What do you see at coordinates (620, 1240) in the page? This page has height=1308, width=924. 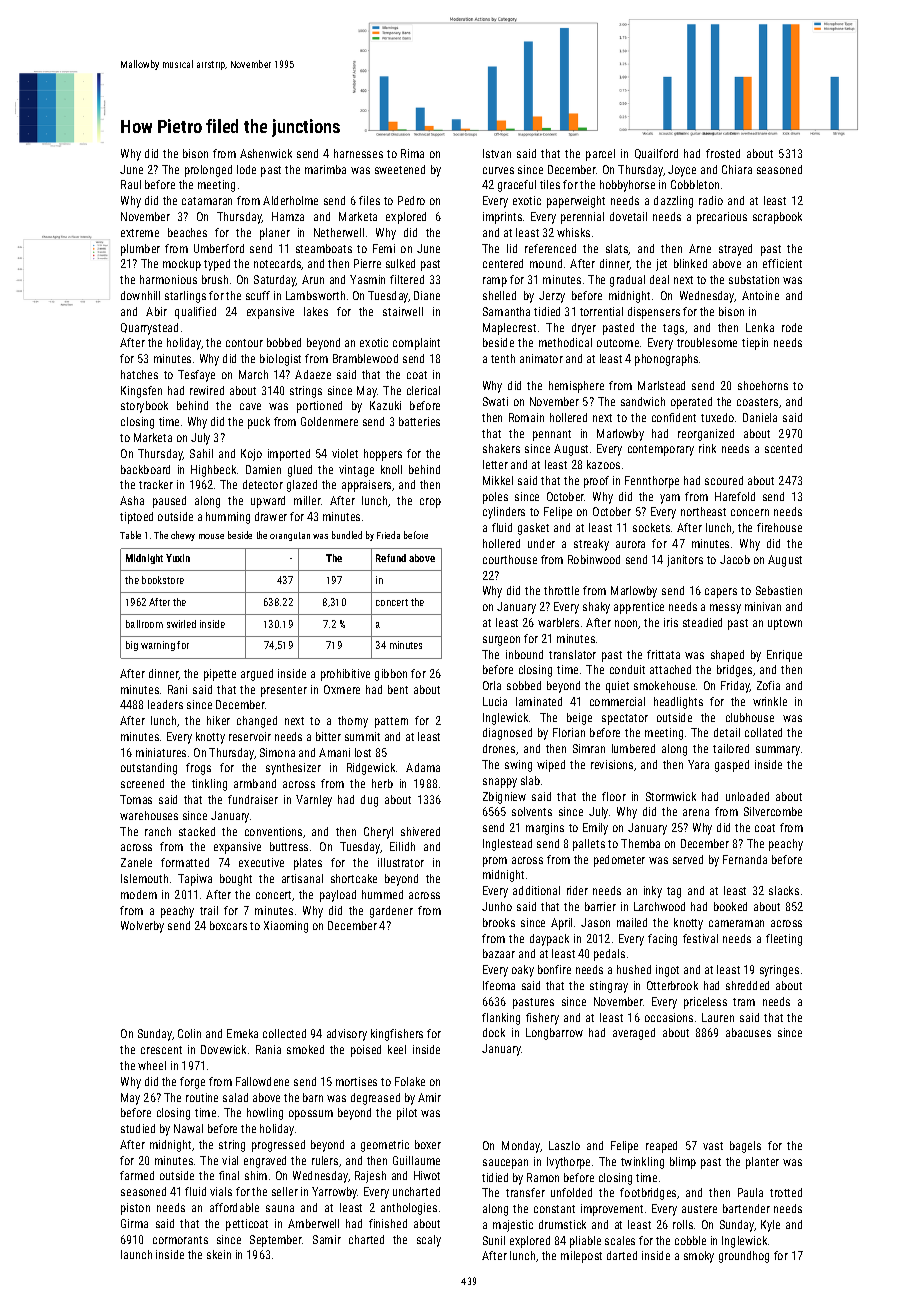 I see `scales` at bounding box center [620, 1240].
